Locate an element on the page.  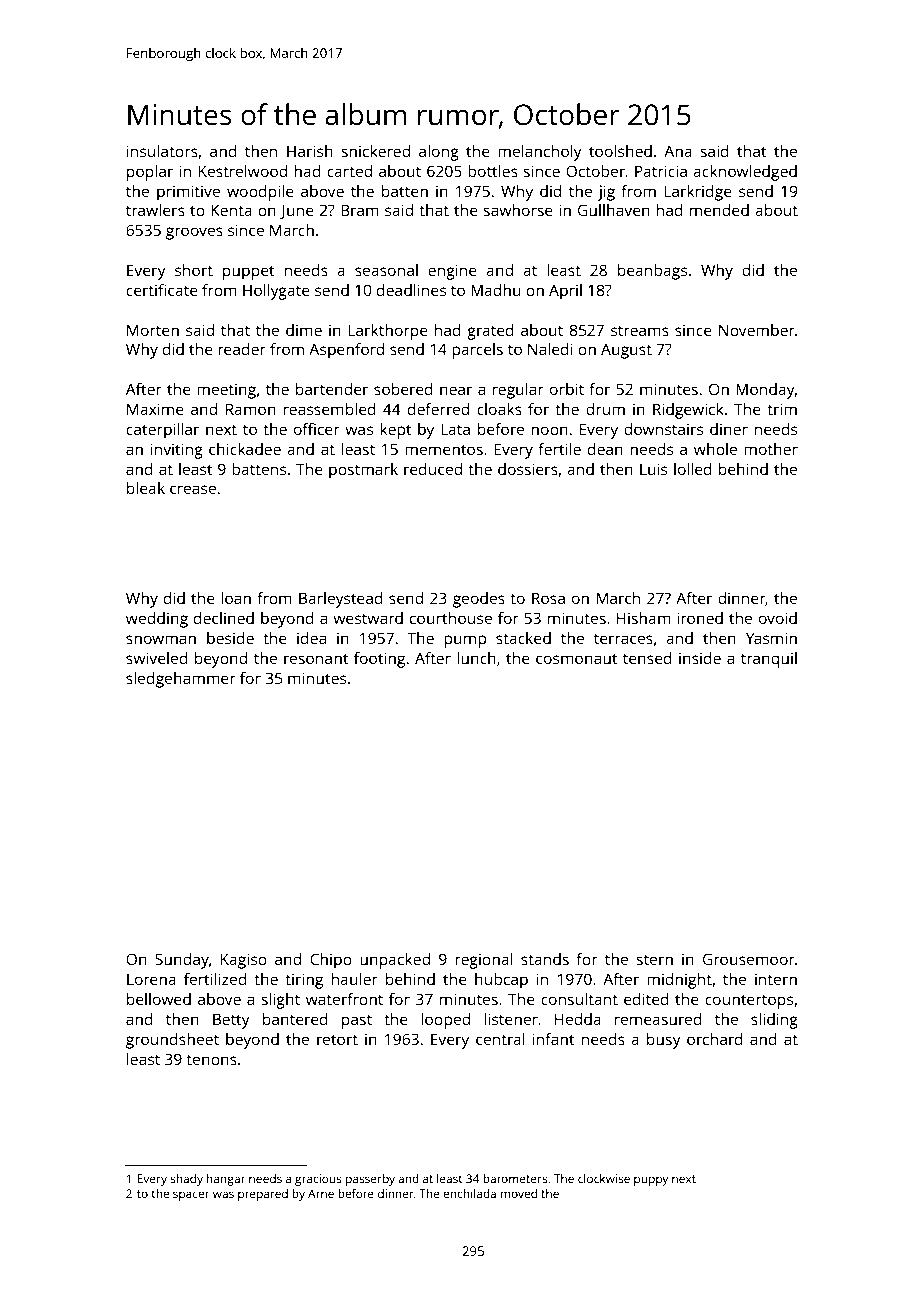
puppy is located at coordinates (651, 1181).
